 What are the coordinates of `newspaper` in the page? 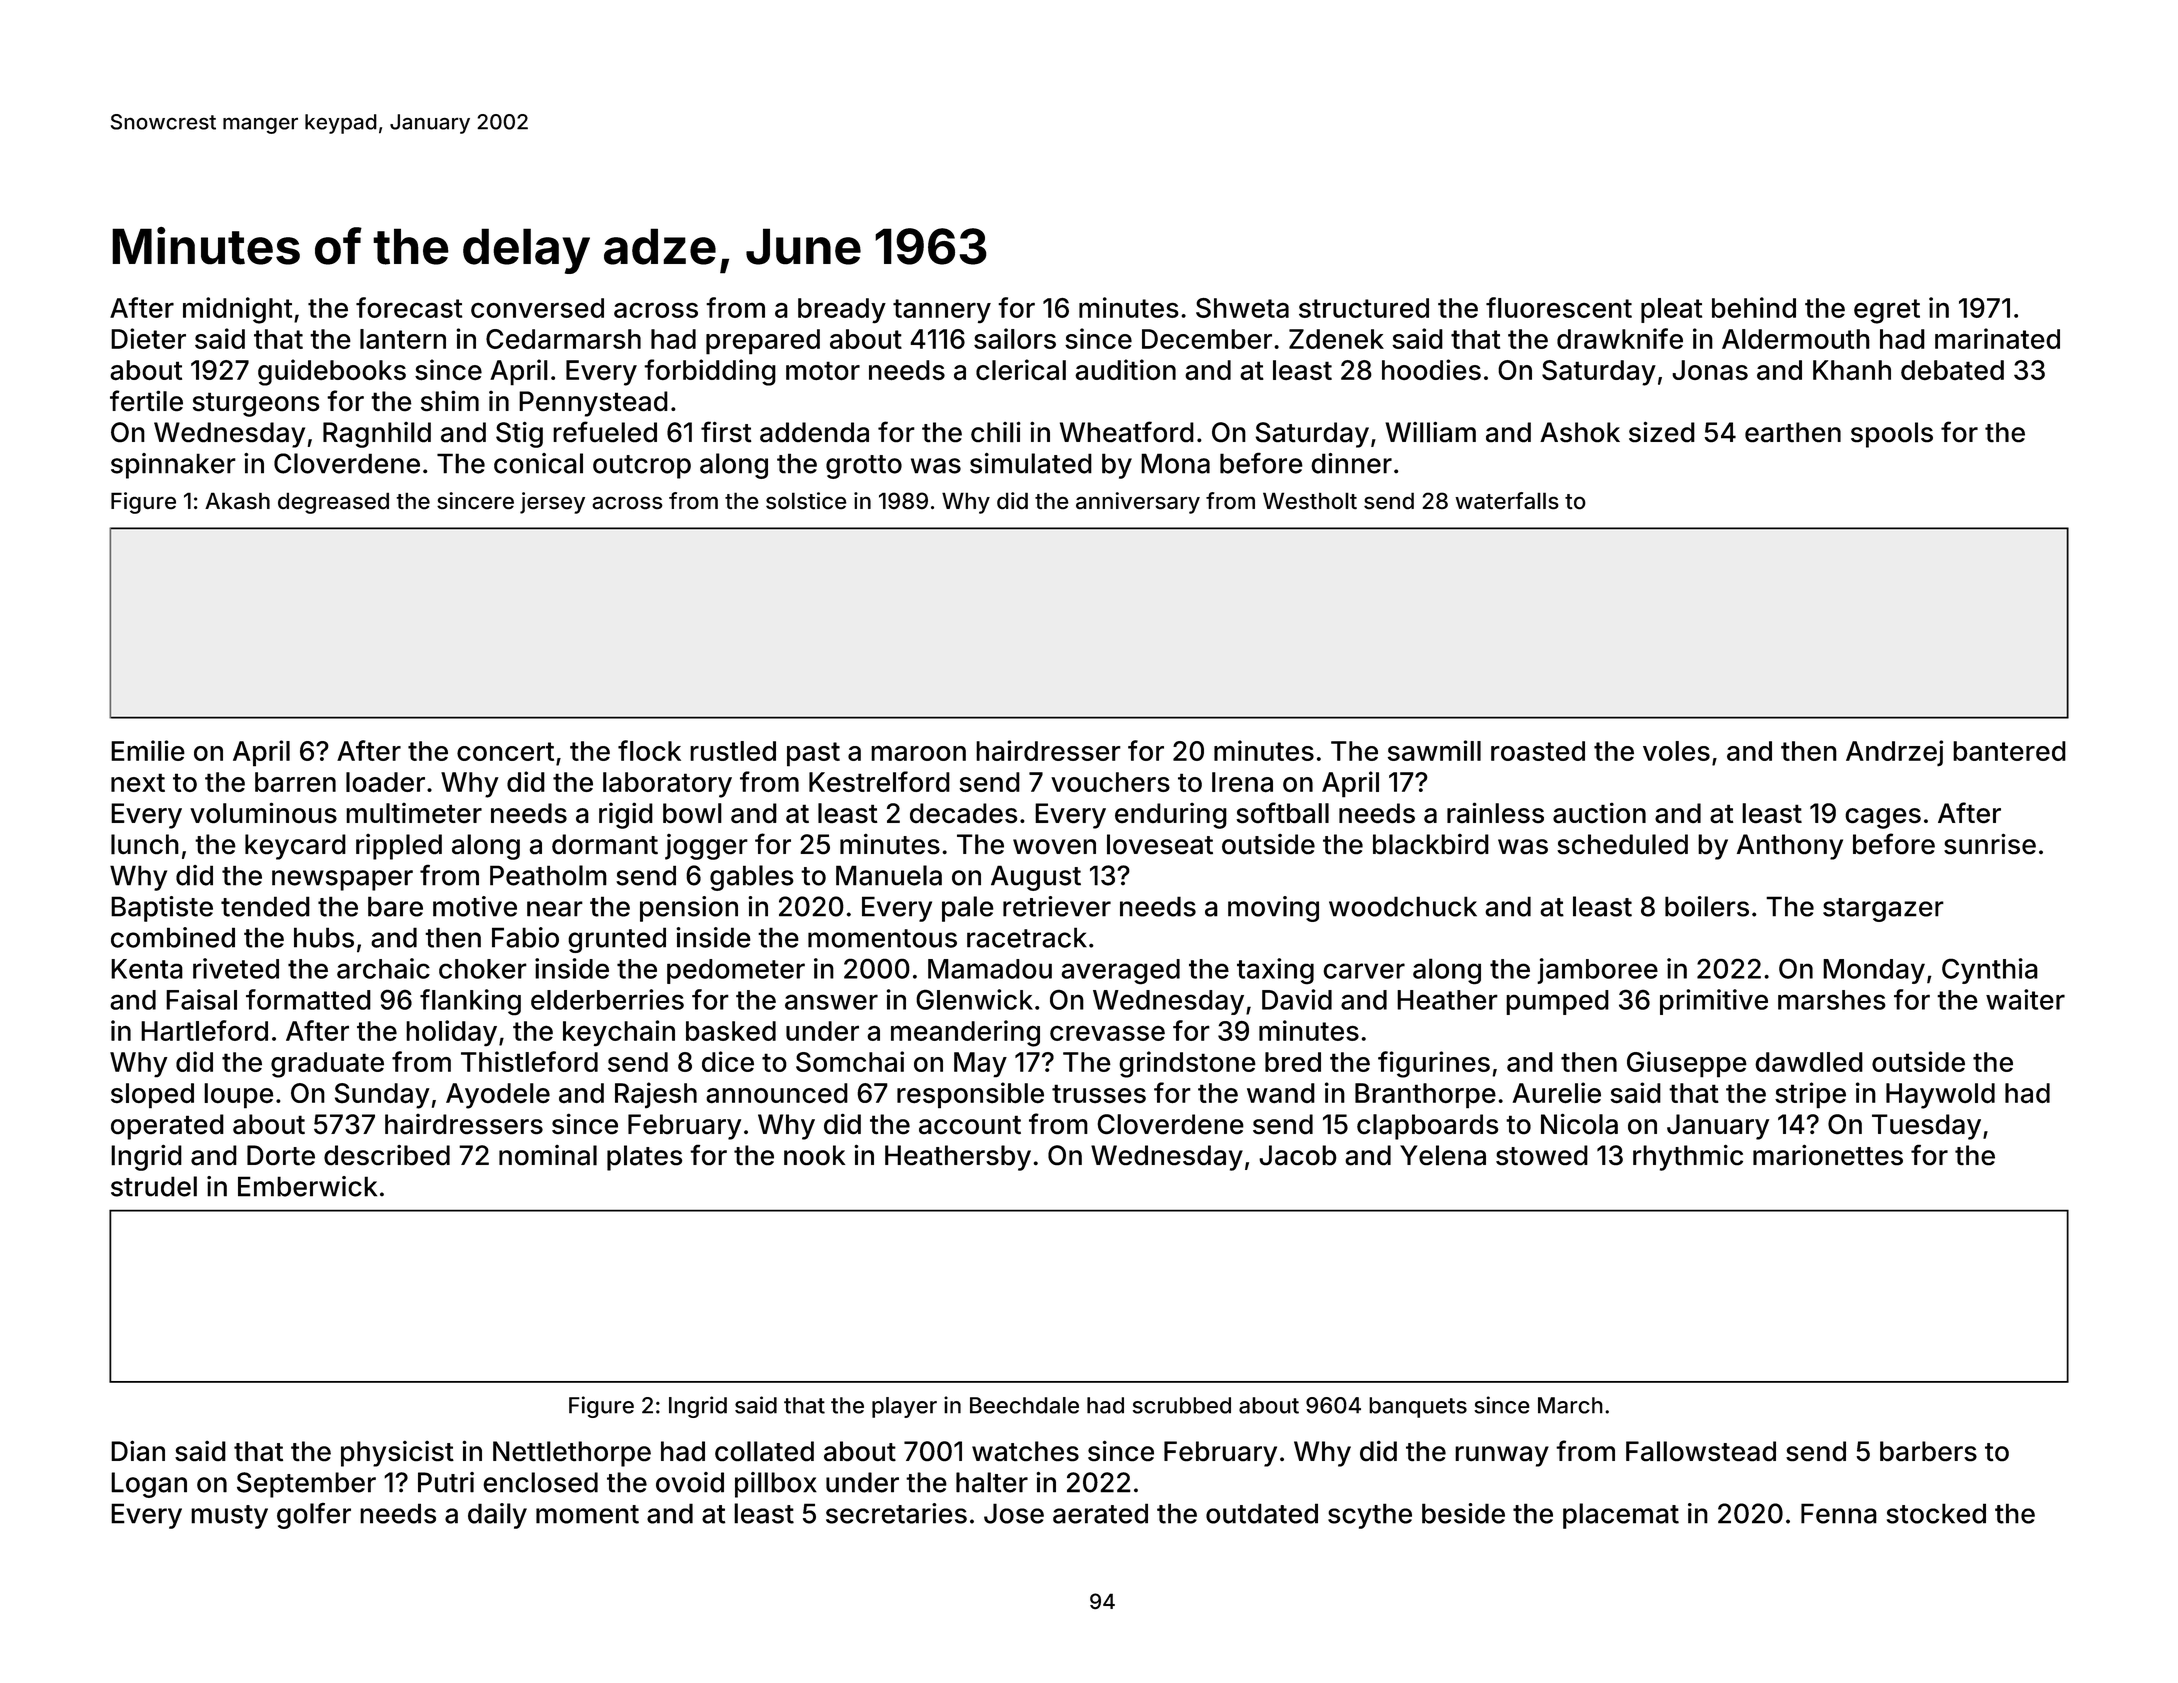 It's located at (342, 880).
